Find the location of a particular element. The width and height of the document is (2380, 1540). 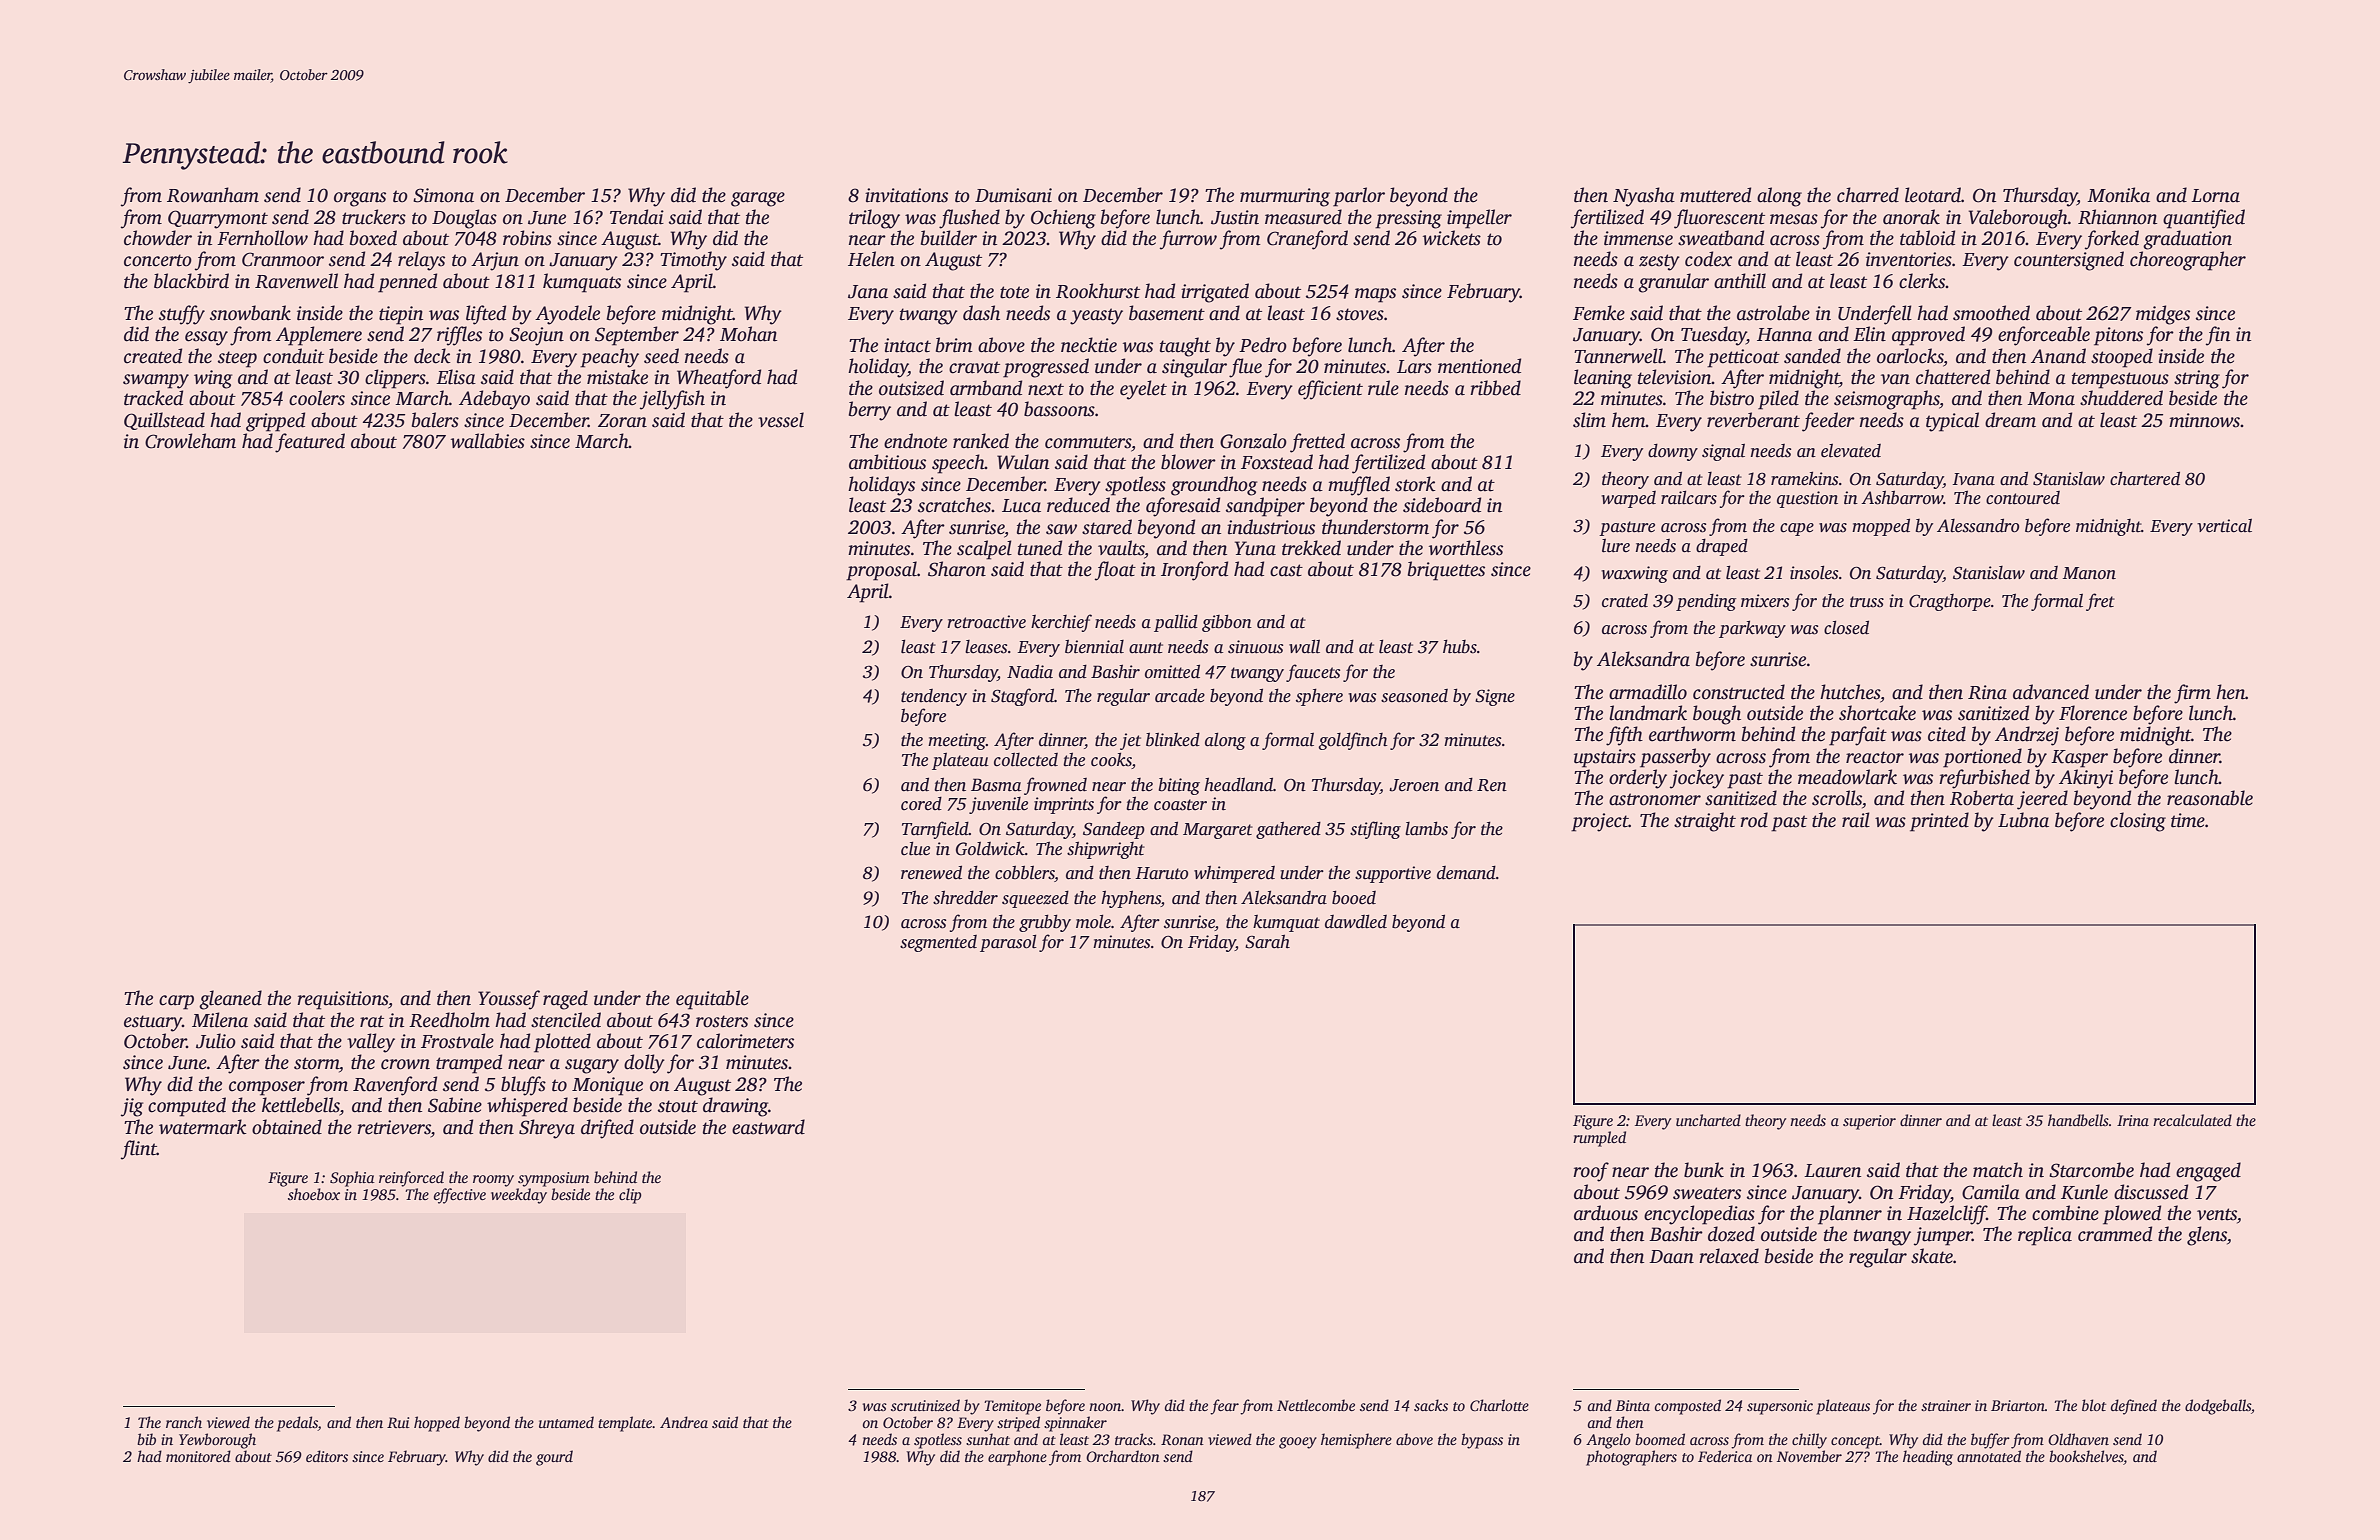

Rowanham is located at coordinates (213, 195).
